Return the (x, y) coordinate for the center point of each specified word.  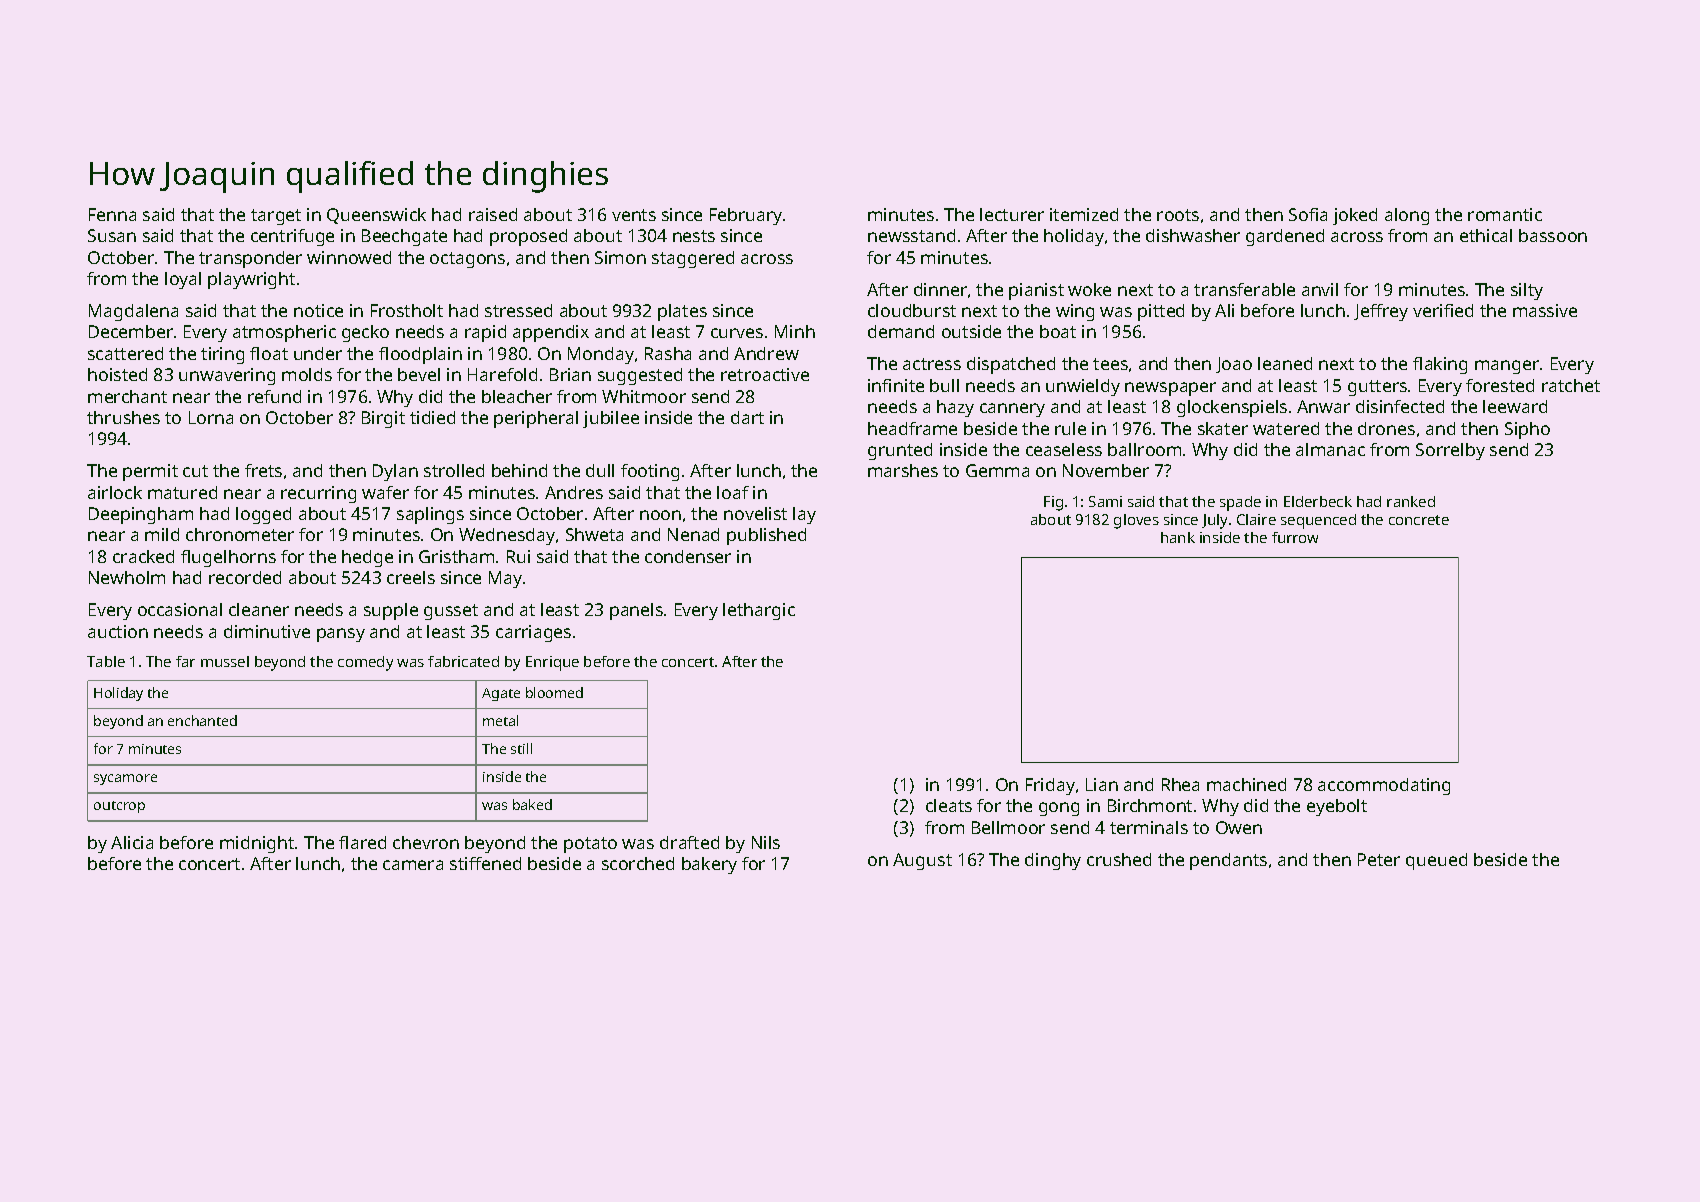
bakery (709, 865)
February (746, 216)
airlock (115, 492)
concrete (1419, 520)
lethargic (759, 611)
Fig (1053, 503)
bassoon (1553, 235)
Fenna (112, 214)
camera (413, 865)
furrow (1295, 537)
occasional (180, 609)
